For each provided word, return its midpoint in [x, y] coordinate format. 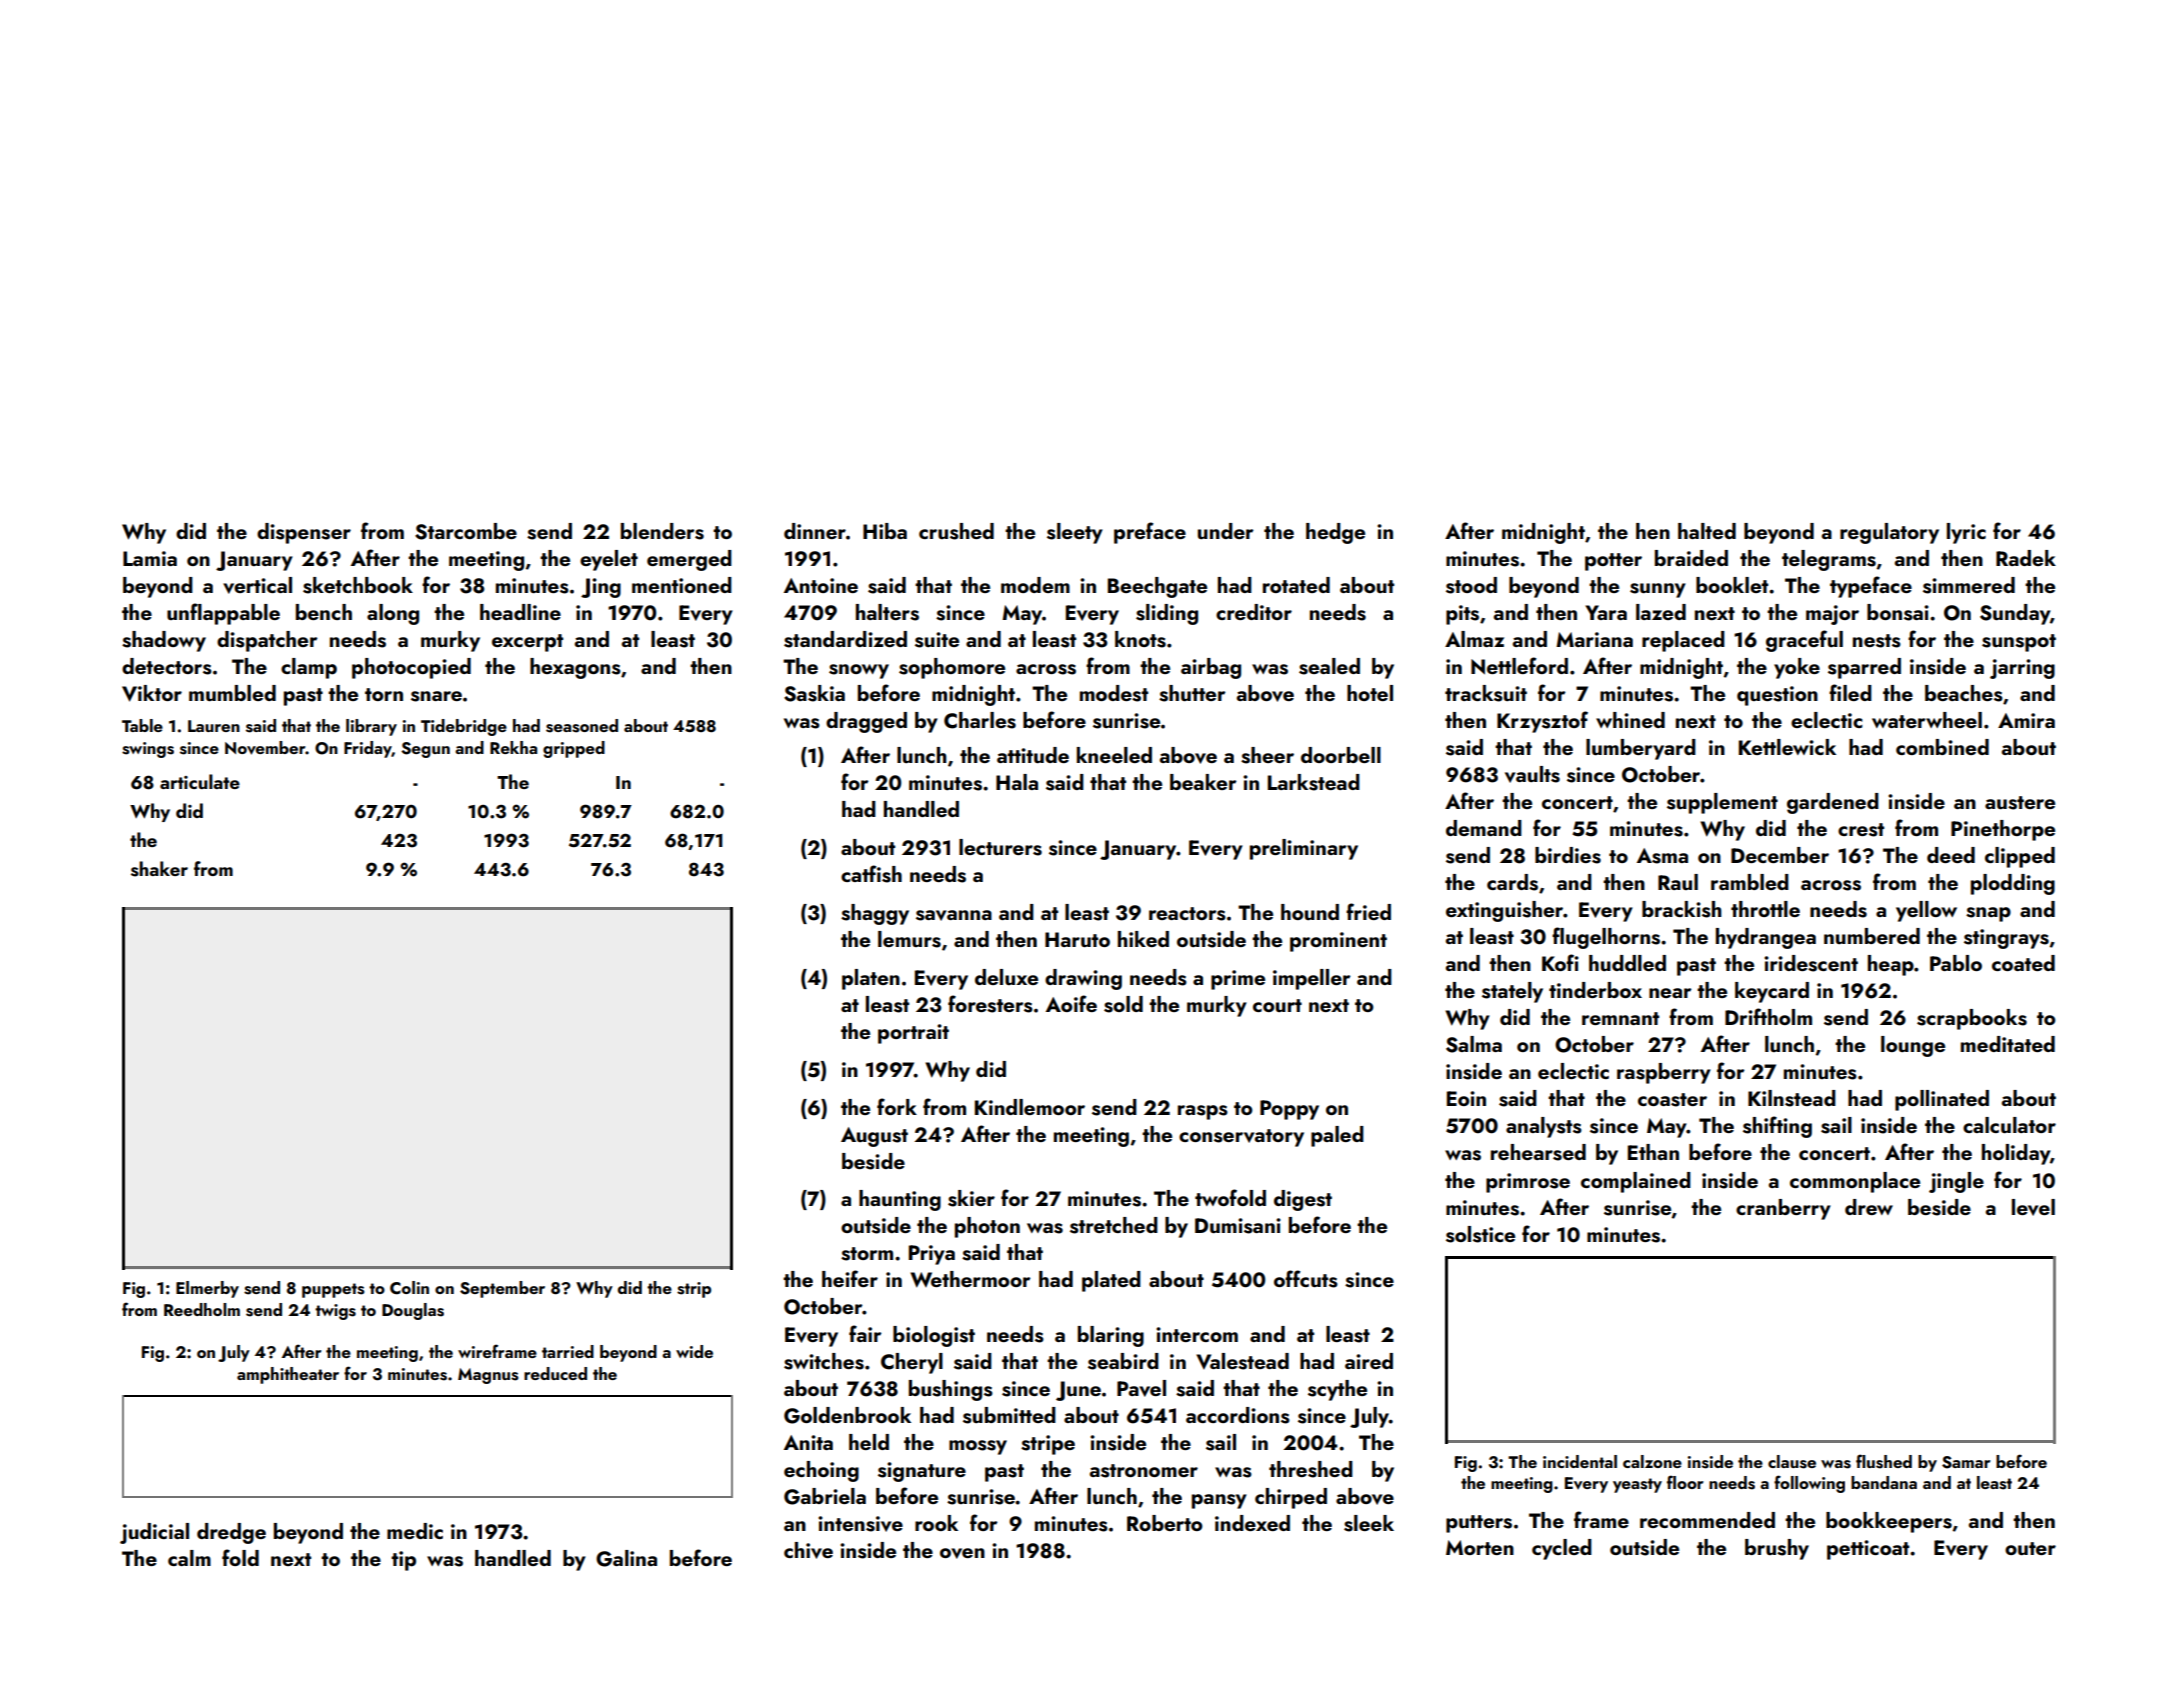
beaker [1203, 782]
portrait [913, 1034]
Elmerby [207, 1289]
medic [415, 1531]
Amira [2026, 720]
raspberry [1664, 1073]
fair [865, 1333]
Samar [1966, 1462]
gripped [574, 749]
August [874, 1137]
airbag [1211, 668]
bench [324, 612]
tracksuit [1486, 693]
